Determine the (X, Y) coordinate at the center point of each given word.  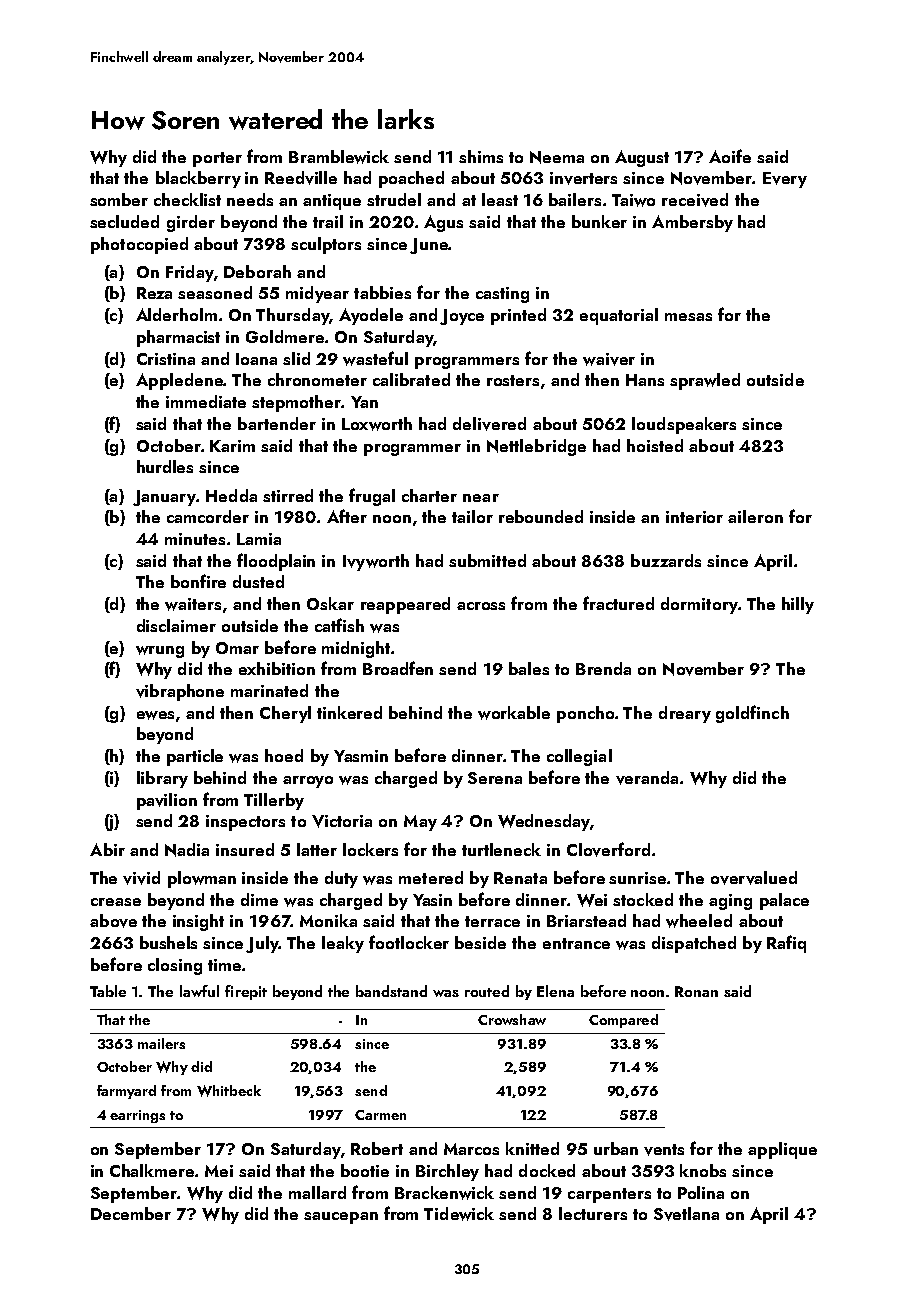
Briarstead (586, 920)
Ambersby (692, 223)
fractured (618, 603)
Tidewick (459, 1214)
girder (191, 223)
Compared (623, 1021)
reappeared (405, 605)
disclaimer (176, 625)
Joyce (462, 317)
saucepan (341, 1218)
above (113, 921)
